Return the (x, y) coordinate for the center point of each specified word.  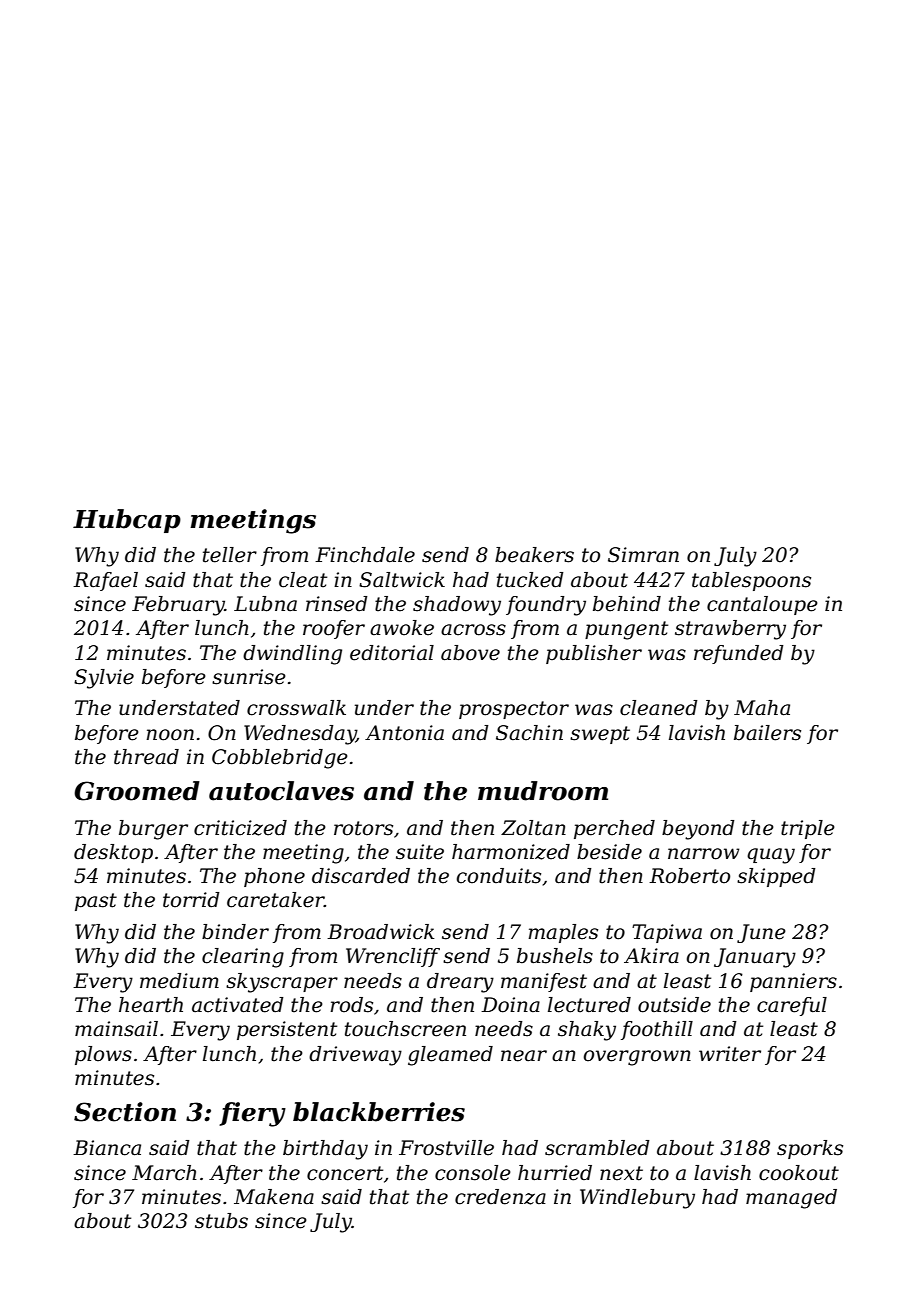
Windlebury (637, 1199)
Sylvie (104, 679)
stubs (221, 1221)
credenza (500, 1197)
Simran (643, 555)
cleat (303, 580)
